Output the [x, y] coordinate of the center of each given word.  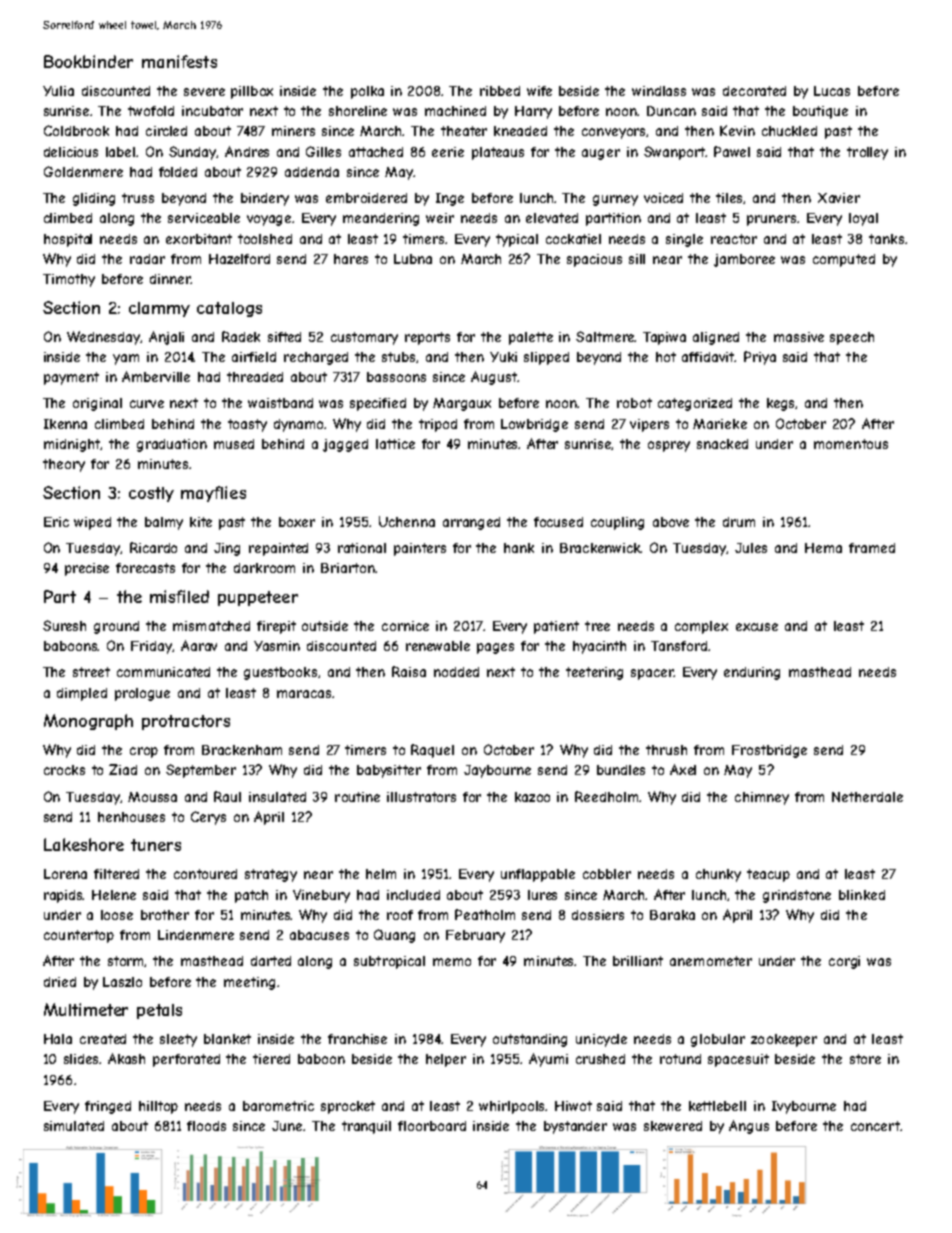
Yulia [58, 91]
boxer [297, 522]
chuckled [789, 131]
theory [64, 465]
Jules [751, 548]
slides [82, 1059]
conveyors [614, 133]
